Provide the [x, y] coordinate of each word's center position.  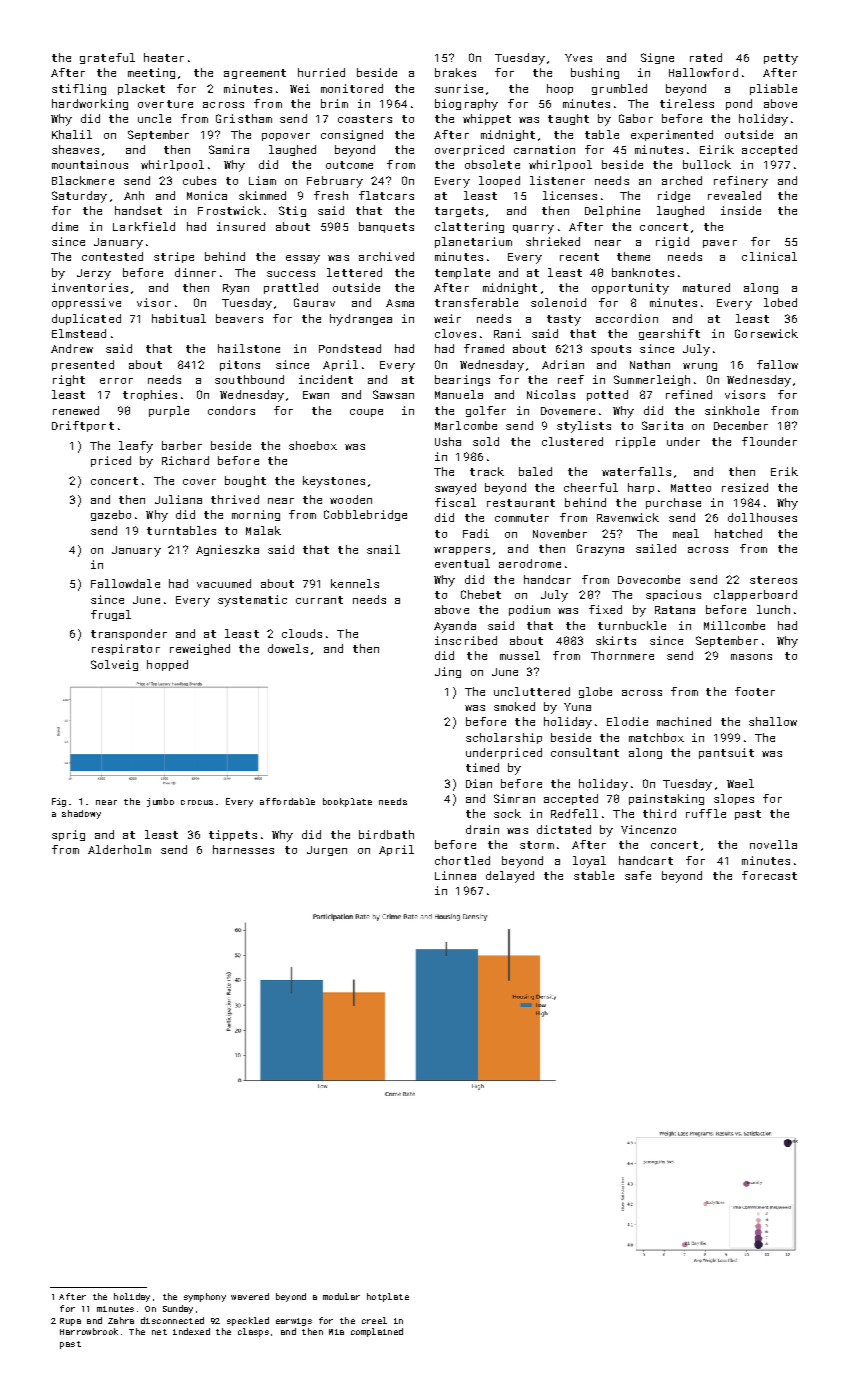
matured [706, 287]
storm [537, 845]
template [462, 273]
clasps [253, 1332]
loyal [589, 862]
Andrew [72, 348]
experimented [672, 135]
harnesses [243, 849]
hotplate [388, 1297]
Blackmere [83, 180]
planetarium [473, 242]
